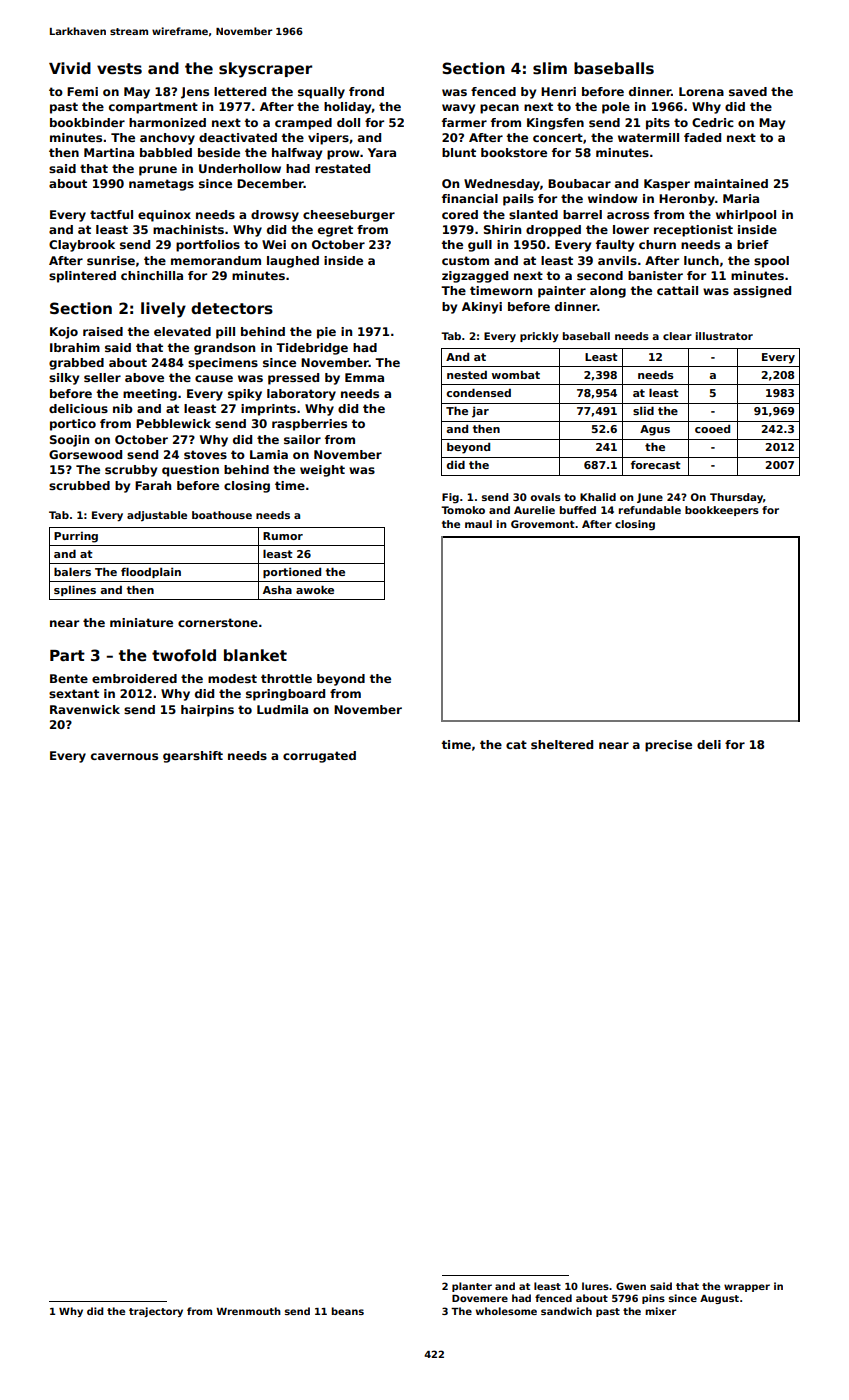 The height and width of the image is (1400, 849). What do you see at coordinates (702, 137) in the image?
I see `faded` at bounding box center [702, 137].
